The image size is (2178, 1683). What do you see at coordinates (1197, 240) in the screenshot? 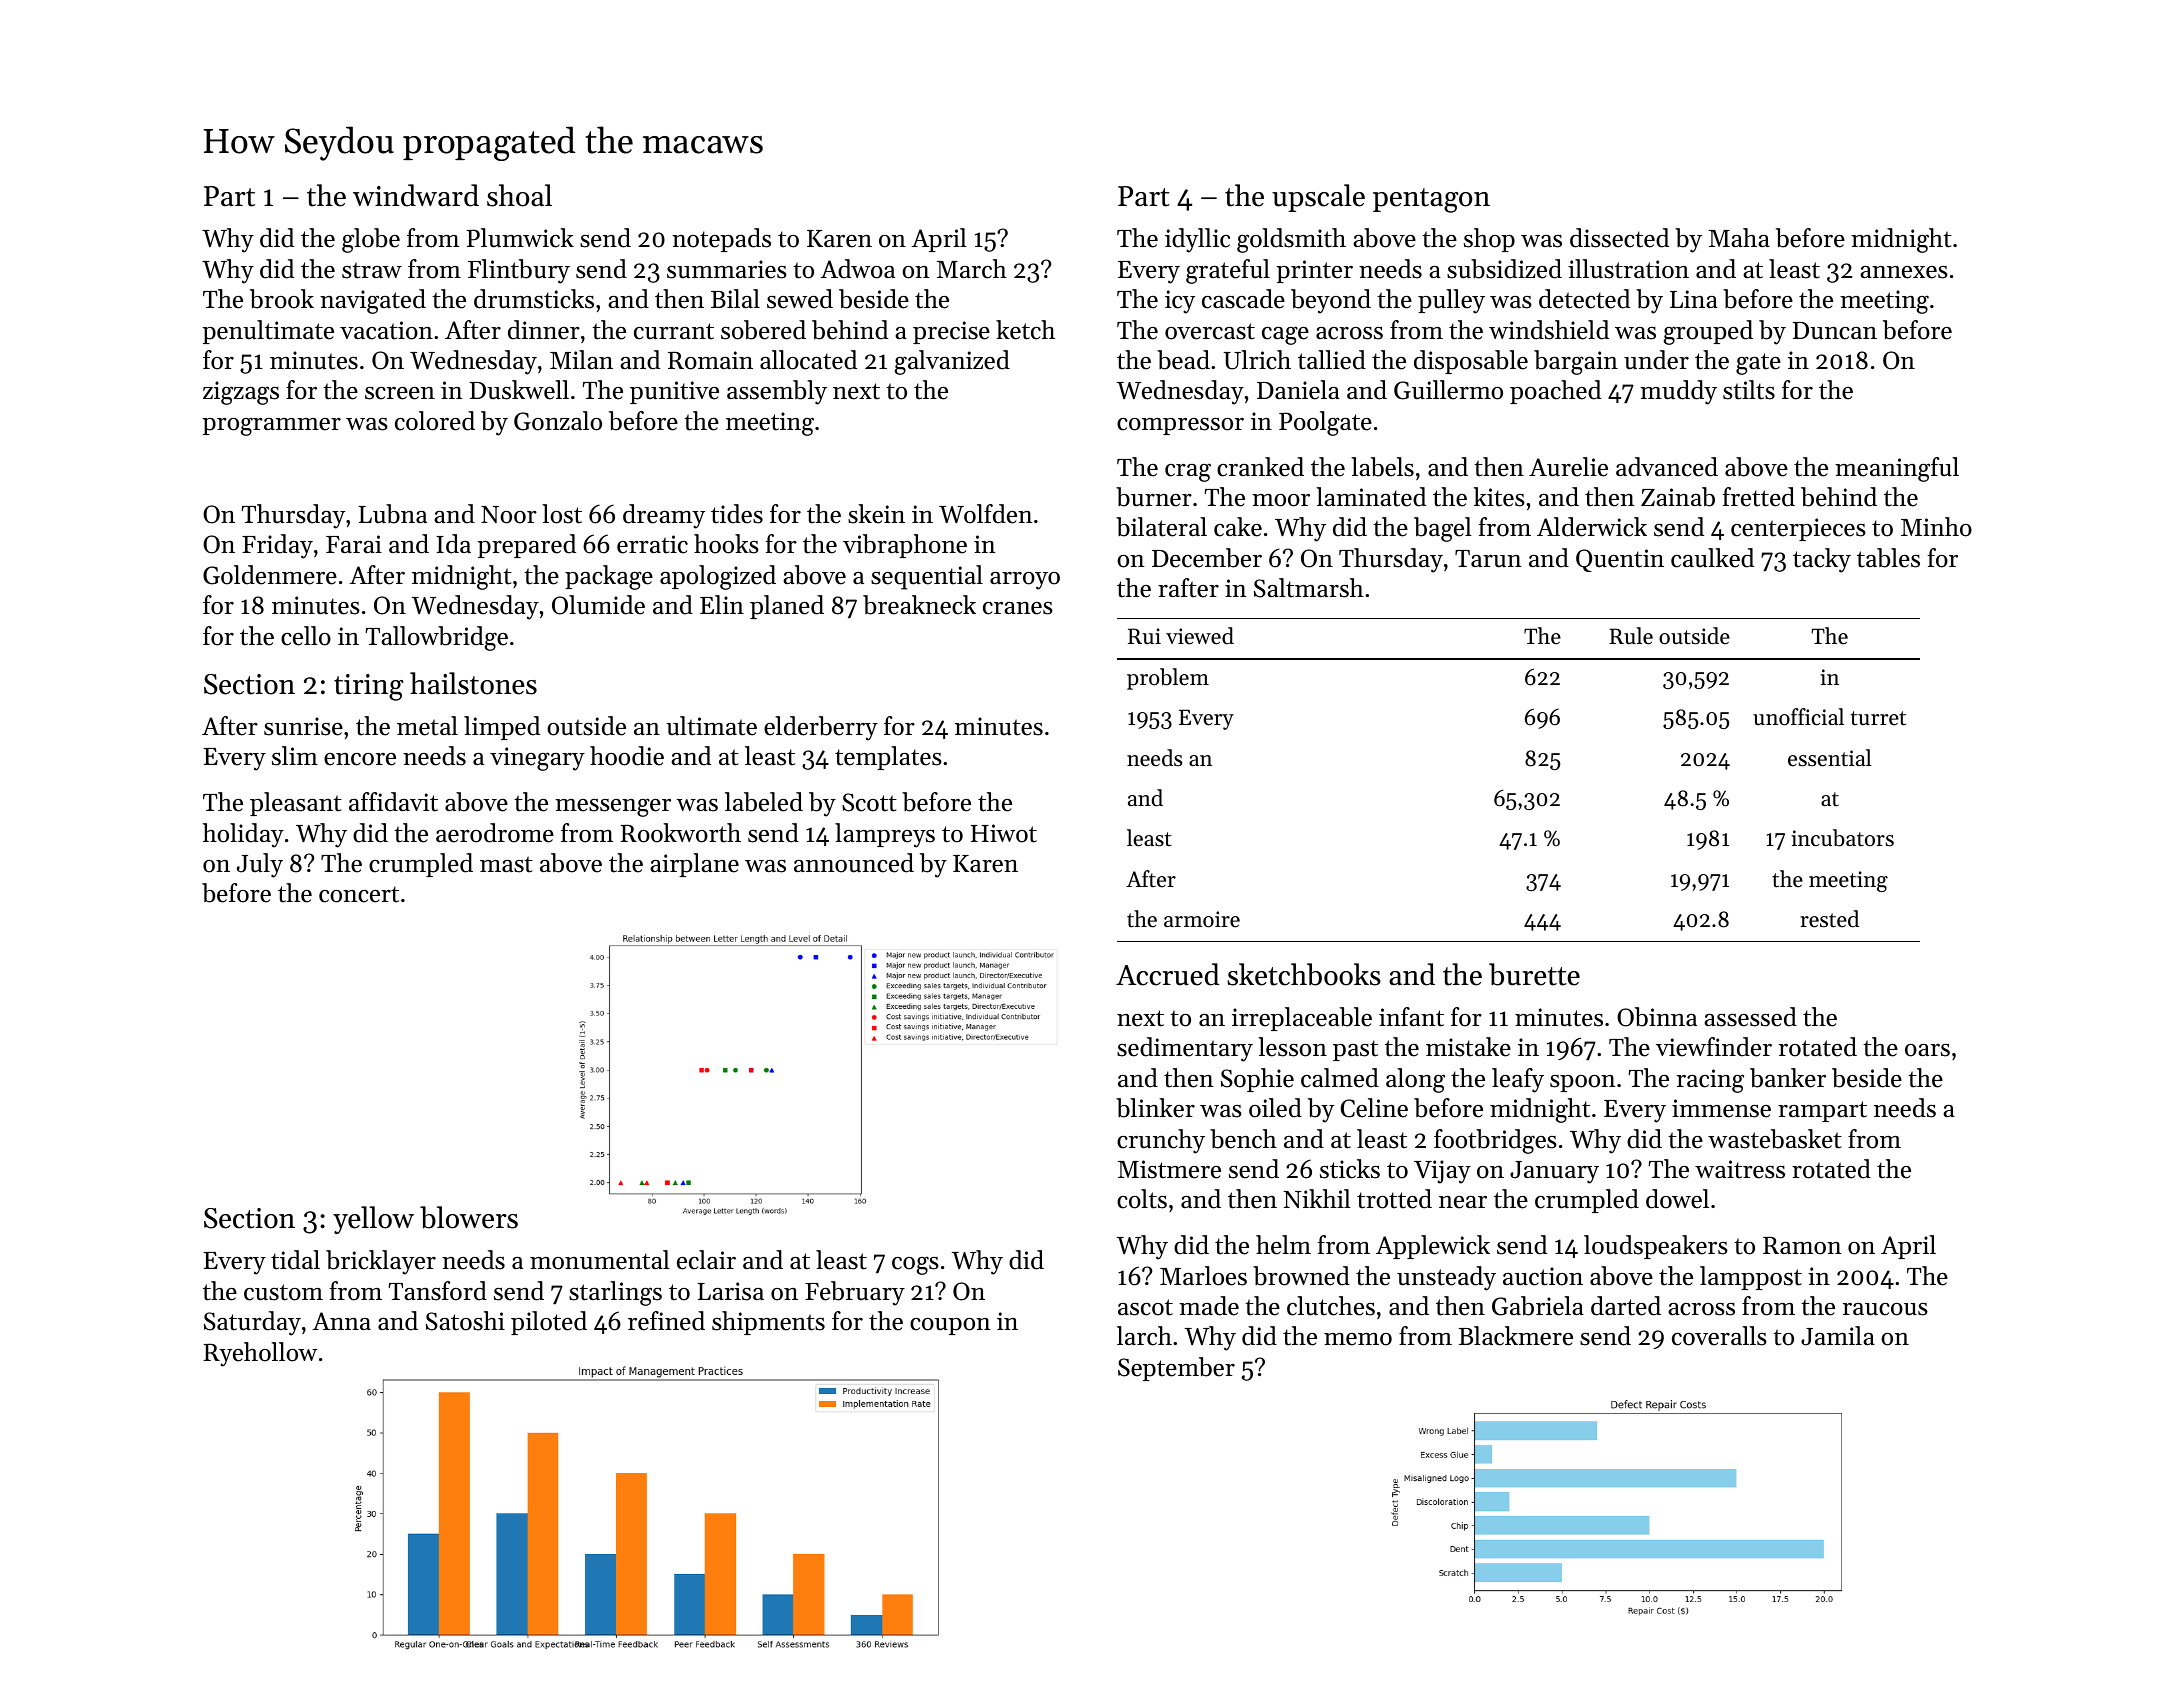
I see `idyllic` at bounding box center [1197, 240].
